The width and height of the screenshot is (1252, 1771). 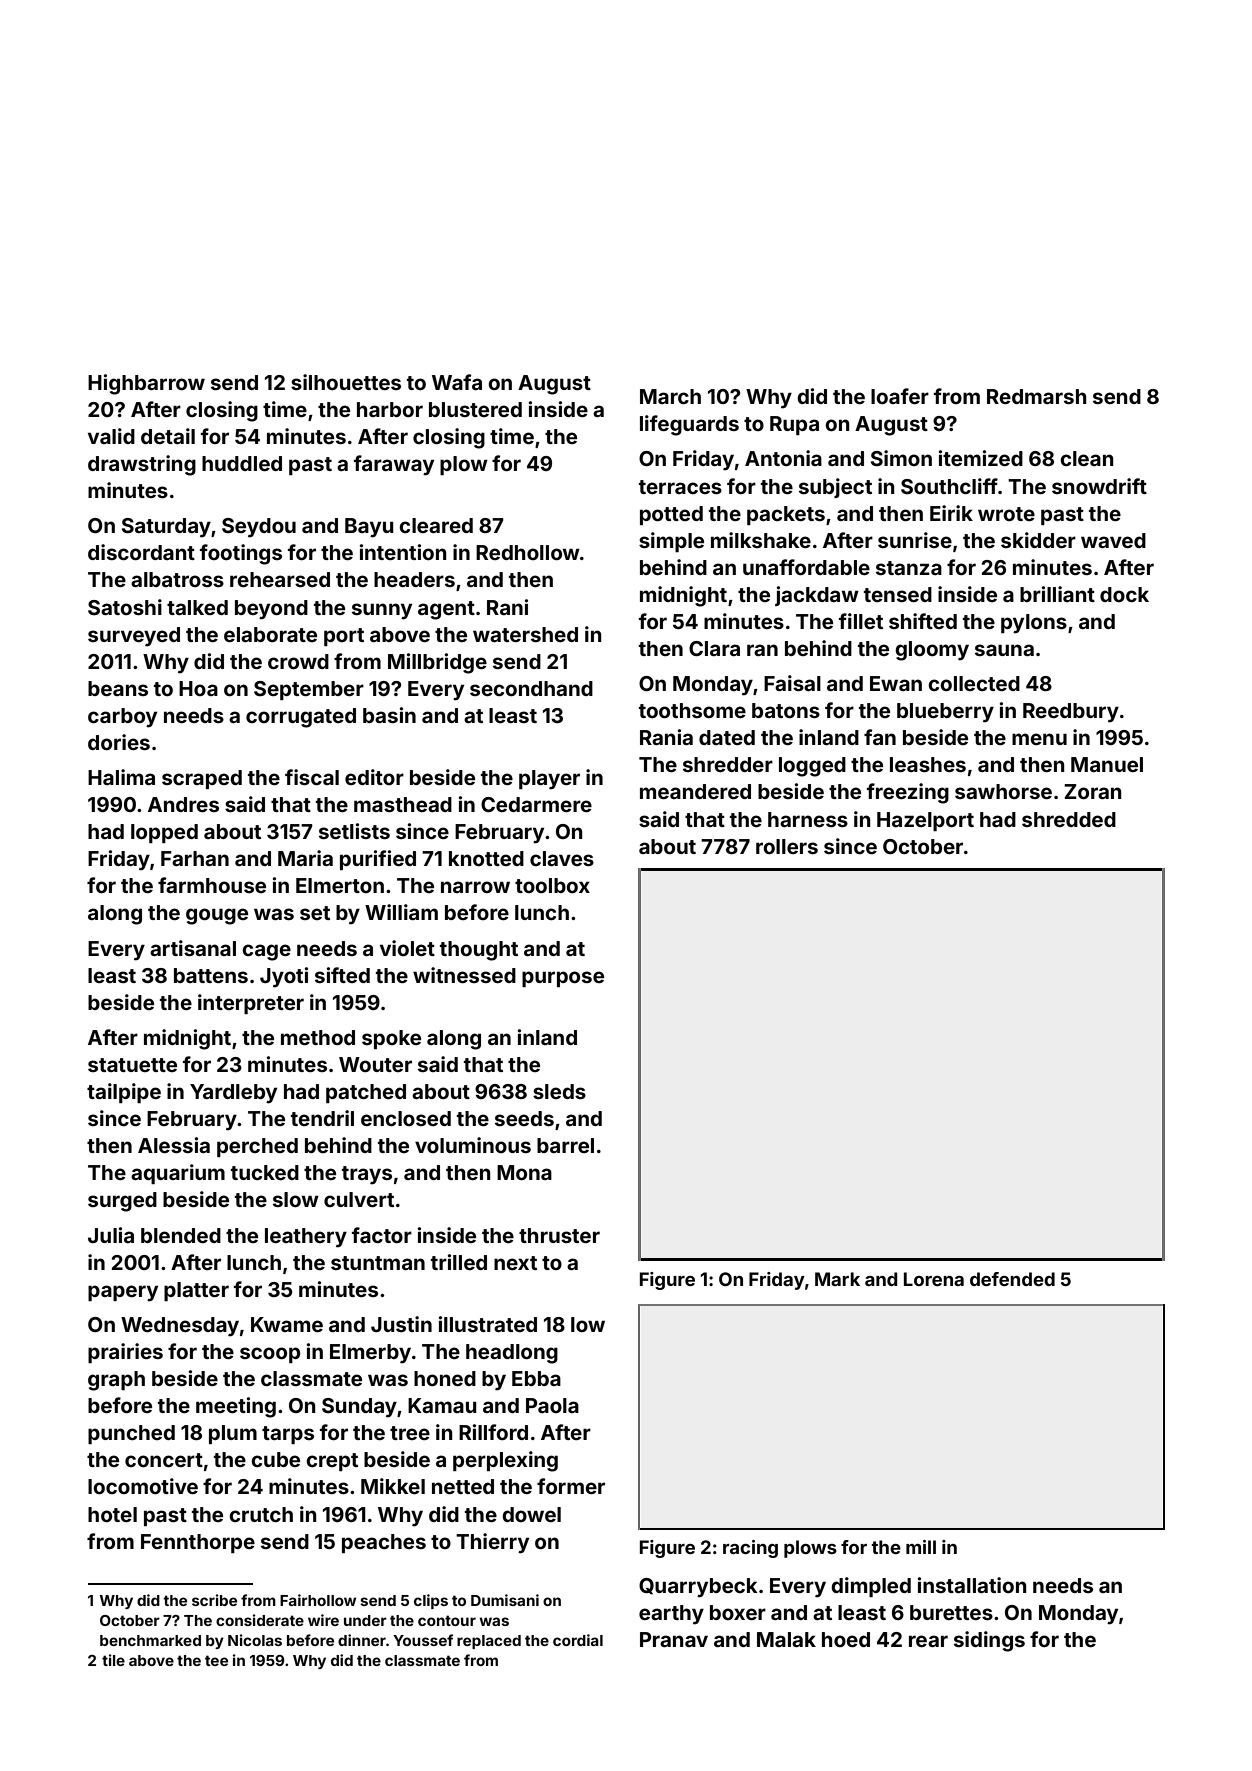 What do you see at coordinates (112, 1514) in the screenshot?
I see `hotel` at bounding box center [112, 1514].
